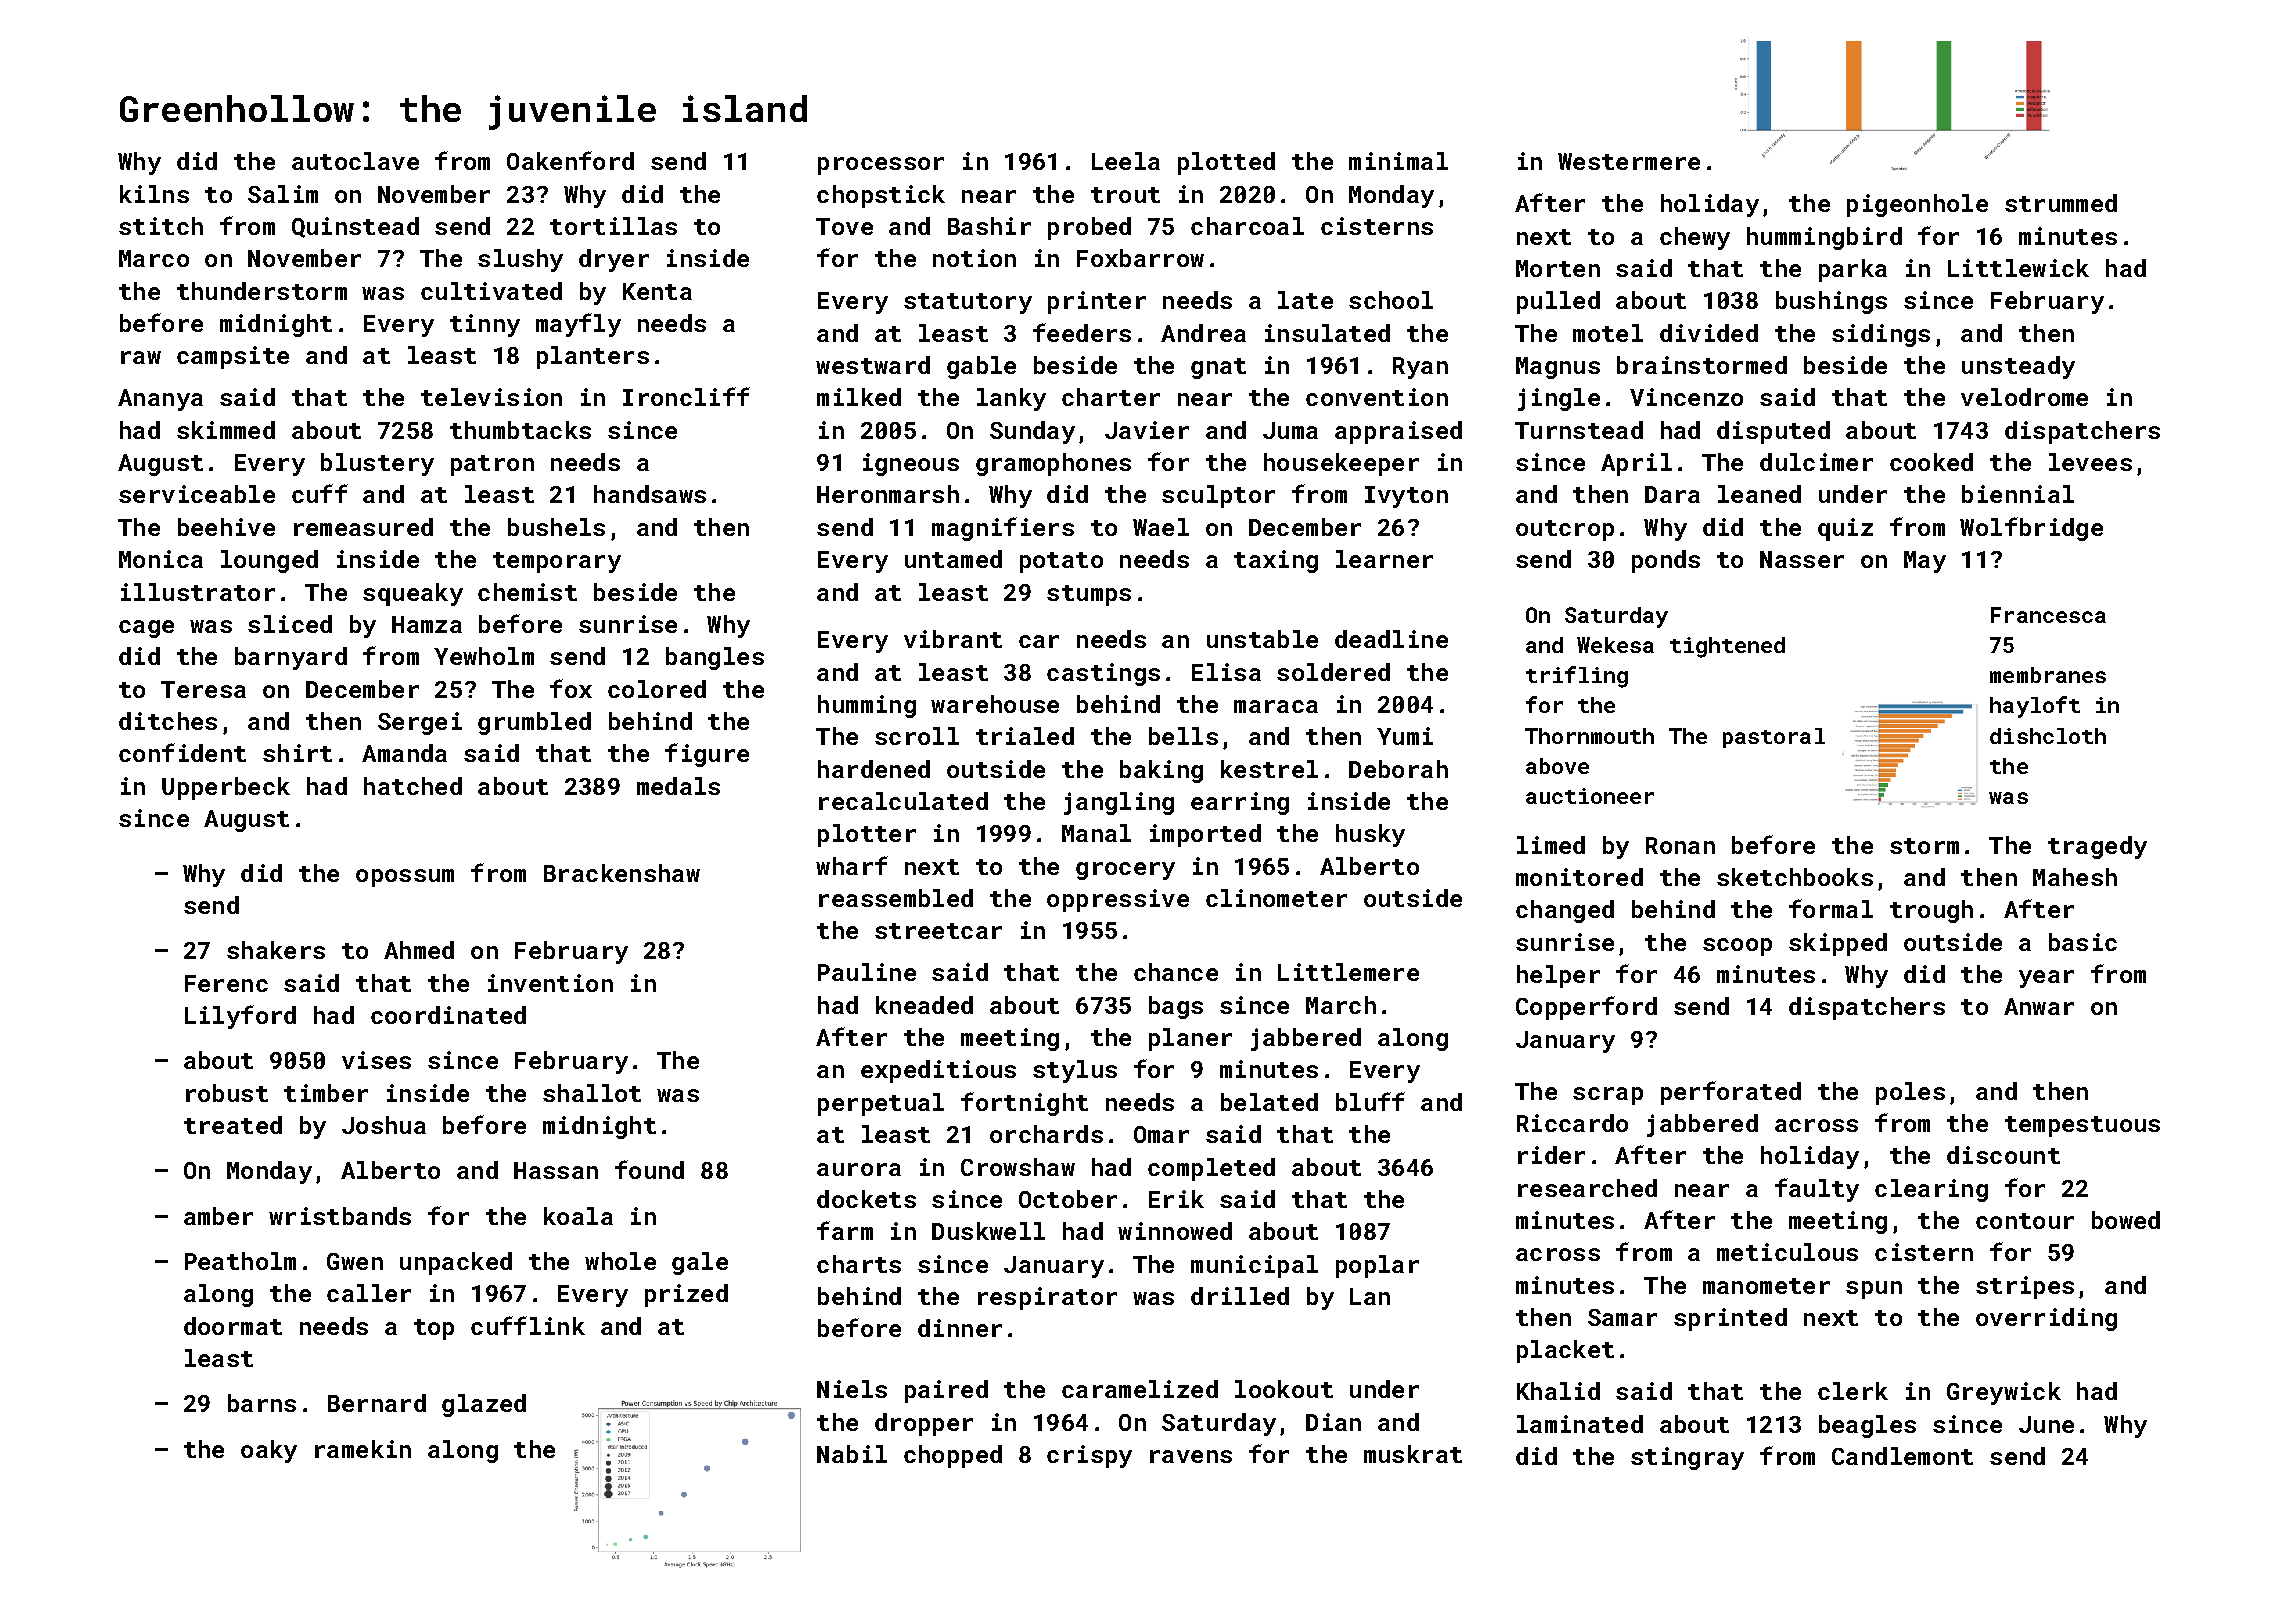 The height and width of the image is (1614, 2282). Describe the element at coordinates (2035, 707) in the image. I see `hayloft` at that location.
